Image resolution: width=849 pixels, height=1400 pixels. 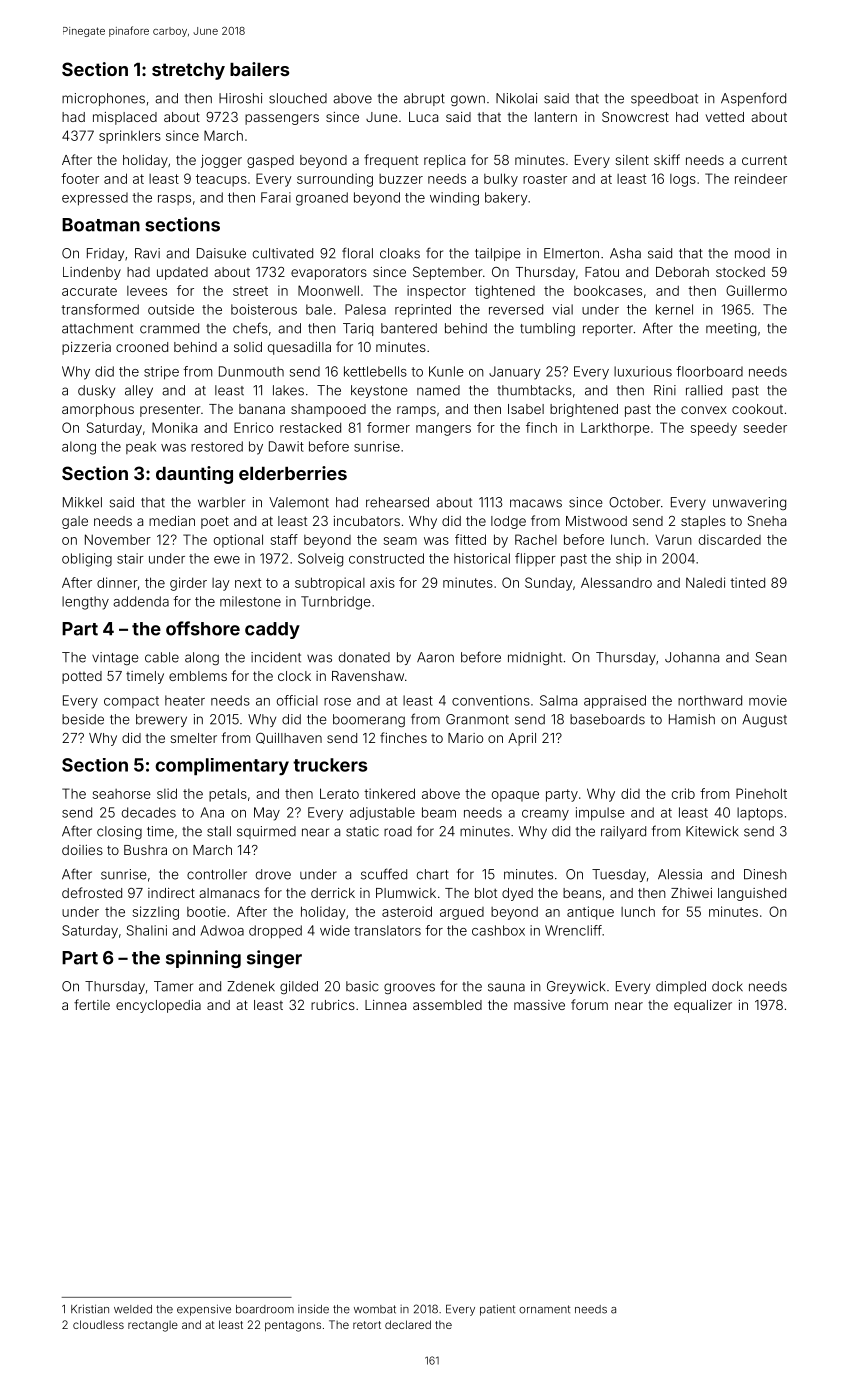 I want to click on Sneha, so click(x=767, y=521).
